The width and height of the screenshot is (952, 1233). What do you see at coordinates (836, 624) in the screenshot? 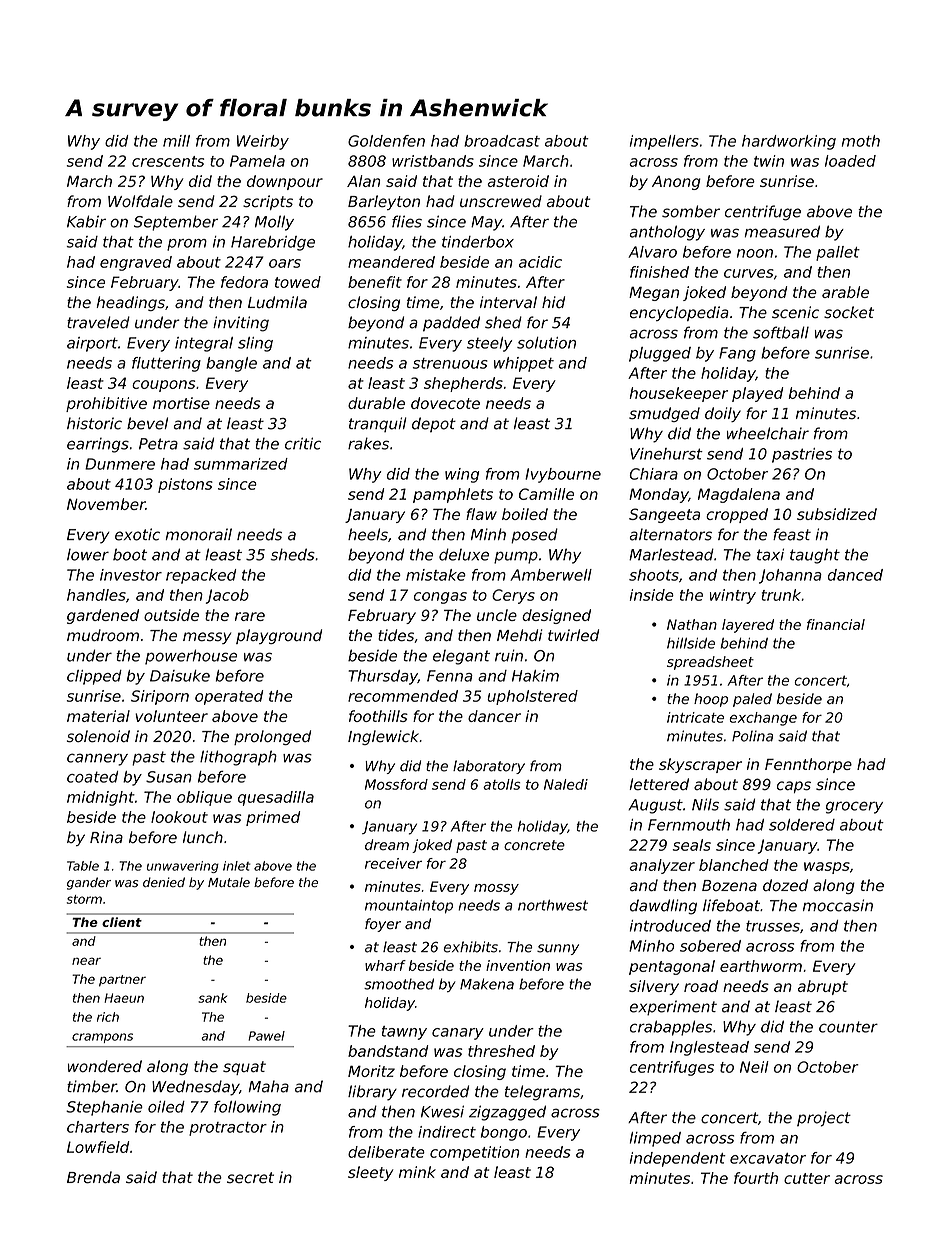
I see `financial` at bounding box center [836, 624].
